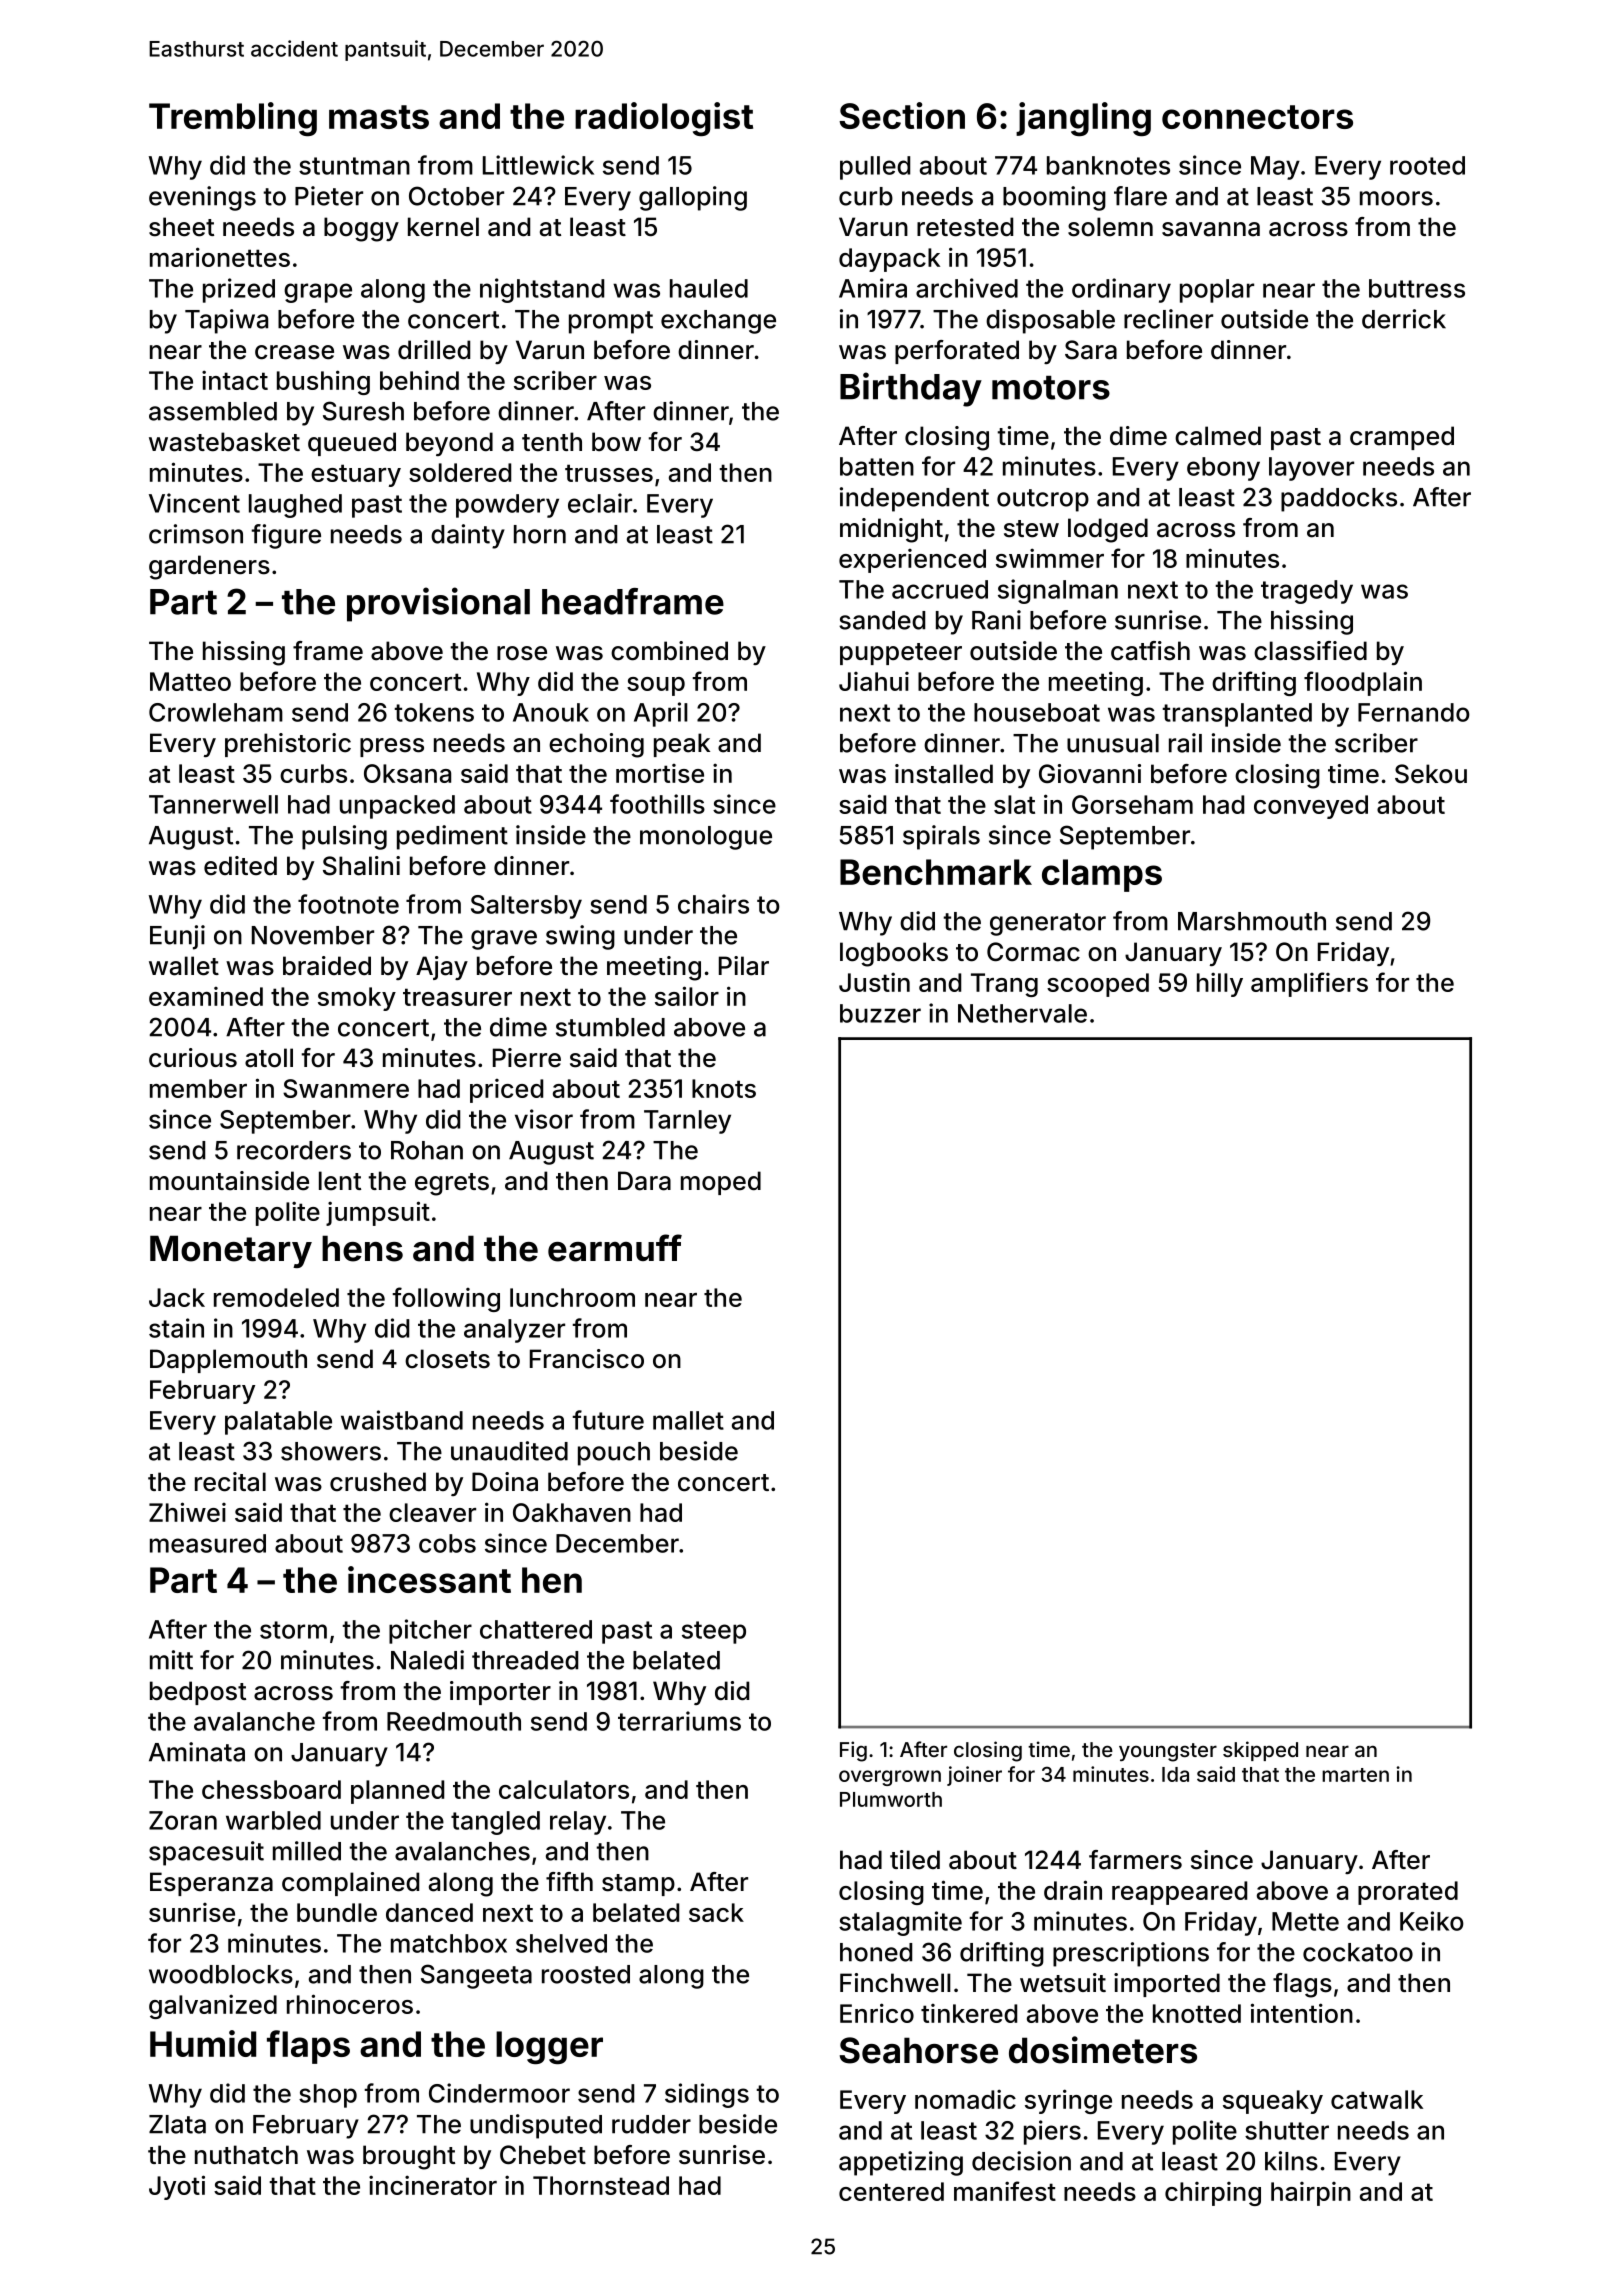 Image resolution: width=1620 pixels, height=2292 pixels. I want to click on remodeled, so click(276, 1297).
